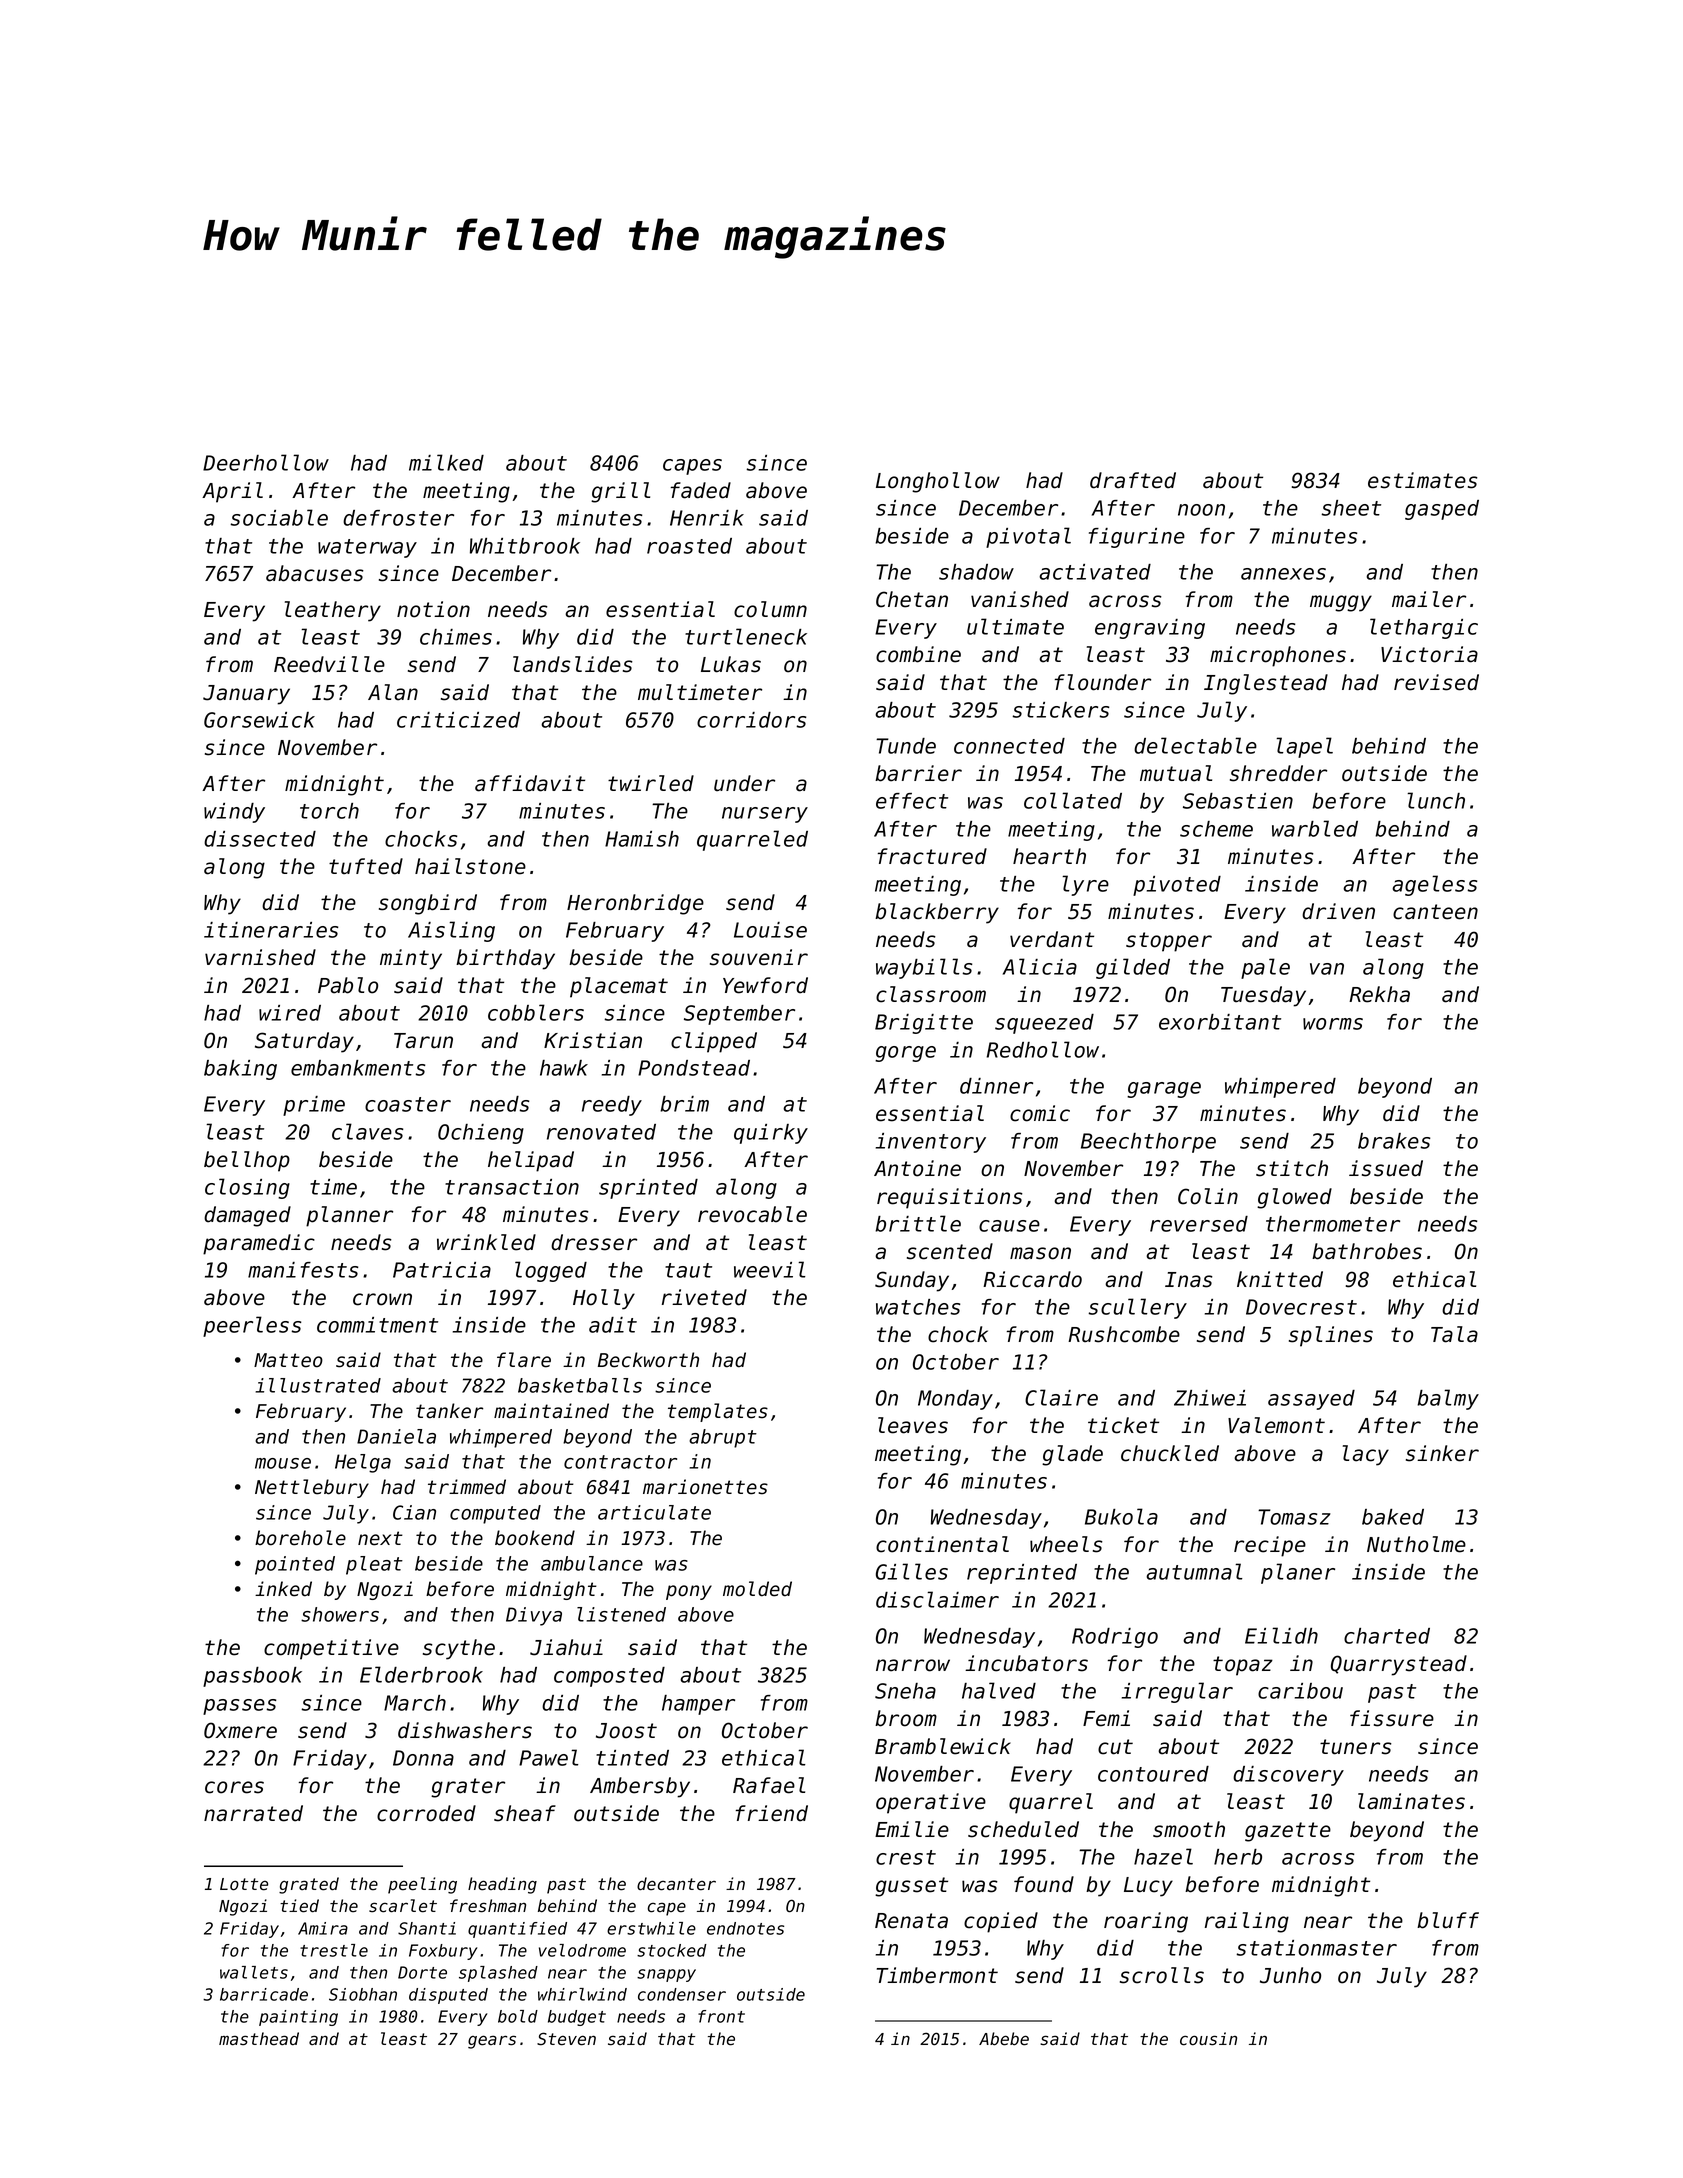 This page has height=2178, width=1683. What do you see at coordinates (1356, 1747) in the page?
I see `tuners` at bounding box center [1356, 1747].
